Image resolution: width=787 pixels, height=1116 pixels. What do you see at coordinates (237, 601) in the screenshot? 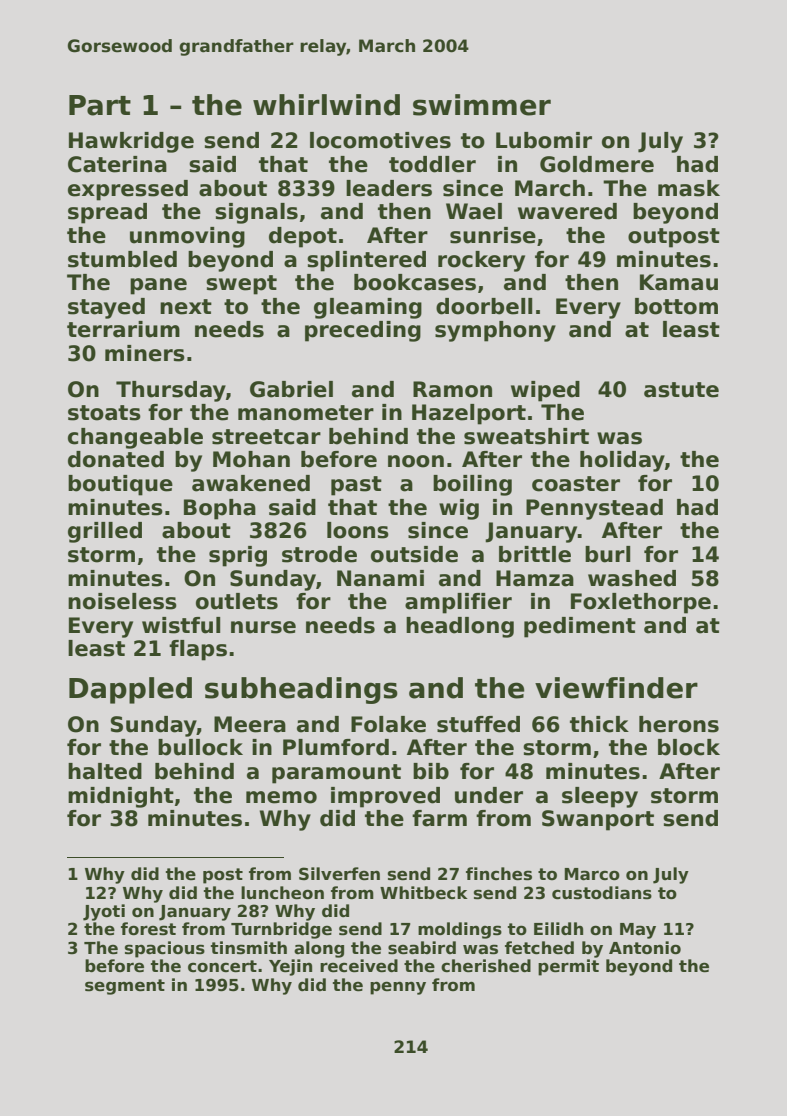
I see `outlets` at bounding box center [237, 601].
